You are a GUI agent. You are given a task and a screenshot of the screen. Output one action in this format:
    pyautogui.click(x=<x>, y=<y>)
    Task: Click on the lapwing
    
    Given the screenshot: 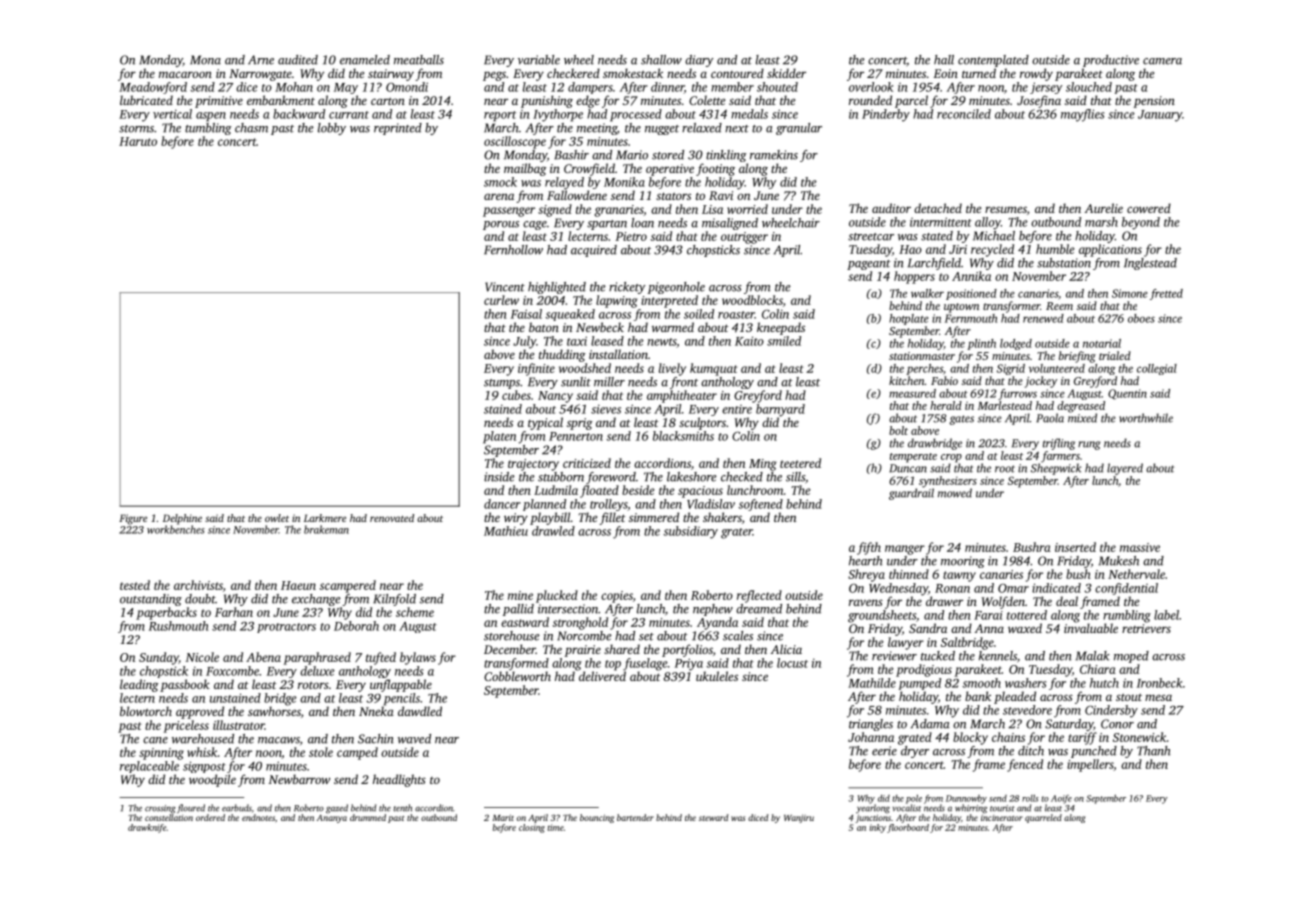 What is the action you would take?
    pyautogui.click(x=617, y=301)
